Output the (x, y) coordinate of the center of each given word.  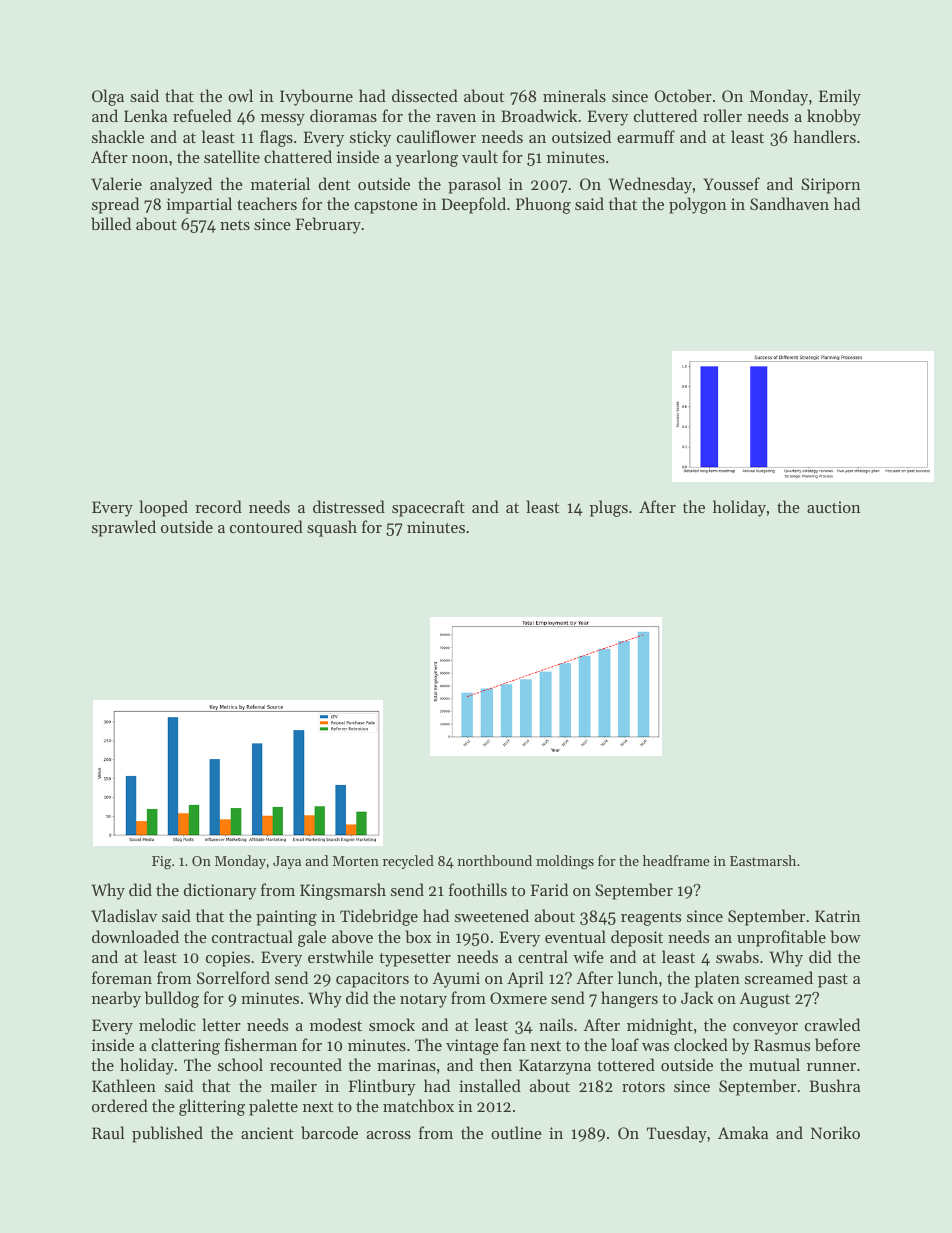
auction (834, 507)
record (218, 506)
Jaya (287, 862)
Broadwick (539, 115)
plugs (609, 508)
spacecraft (428, 508)
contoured (266, 526)
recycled (408, 862)
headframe (676, 860)
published (167, 1134)
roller (722, 115)
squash (332, 528)
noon (150, 159)
